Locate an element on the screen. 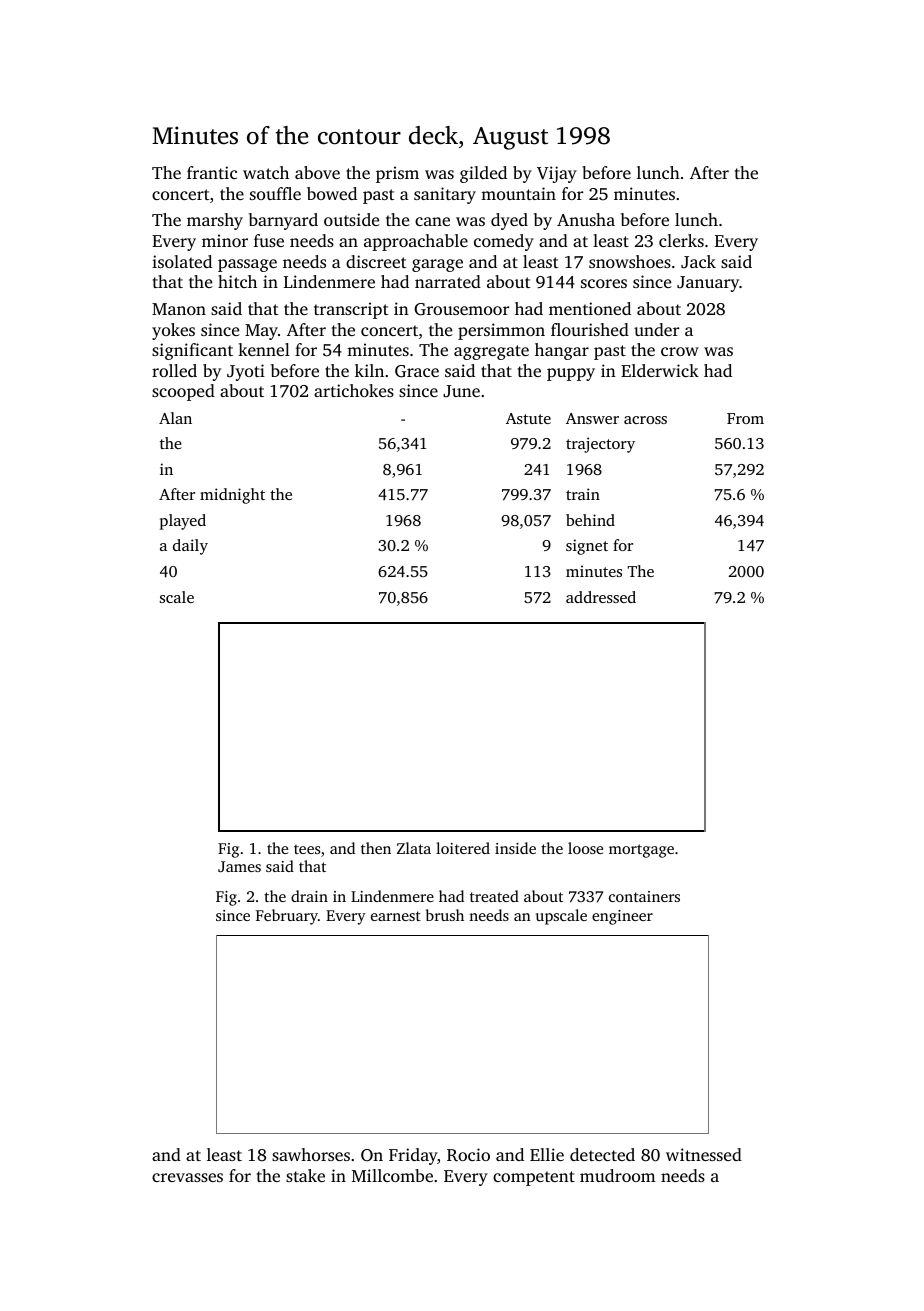 Image resolution: width=924 pixels, height=1311 pixels. stake is located at coordinates (305, 1175).
